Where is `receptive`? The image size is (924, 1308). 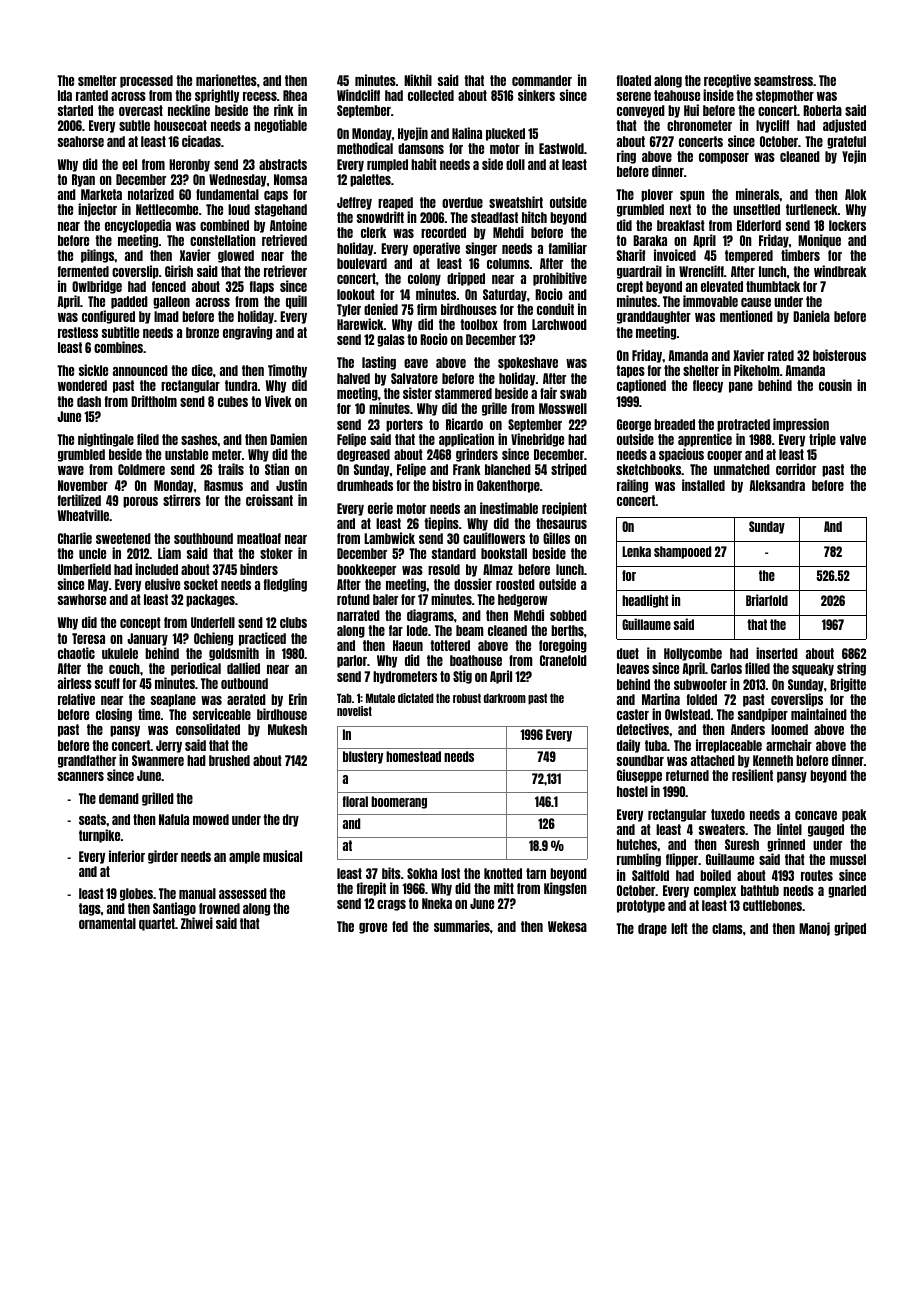
receptive is located at coordinates (727, 81).
